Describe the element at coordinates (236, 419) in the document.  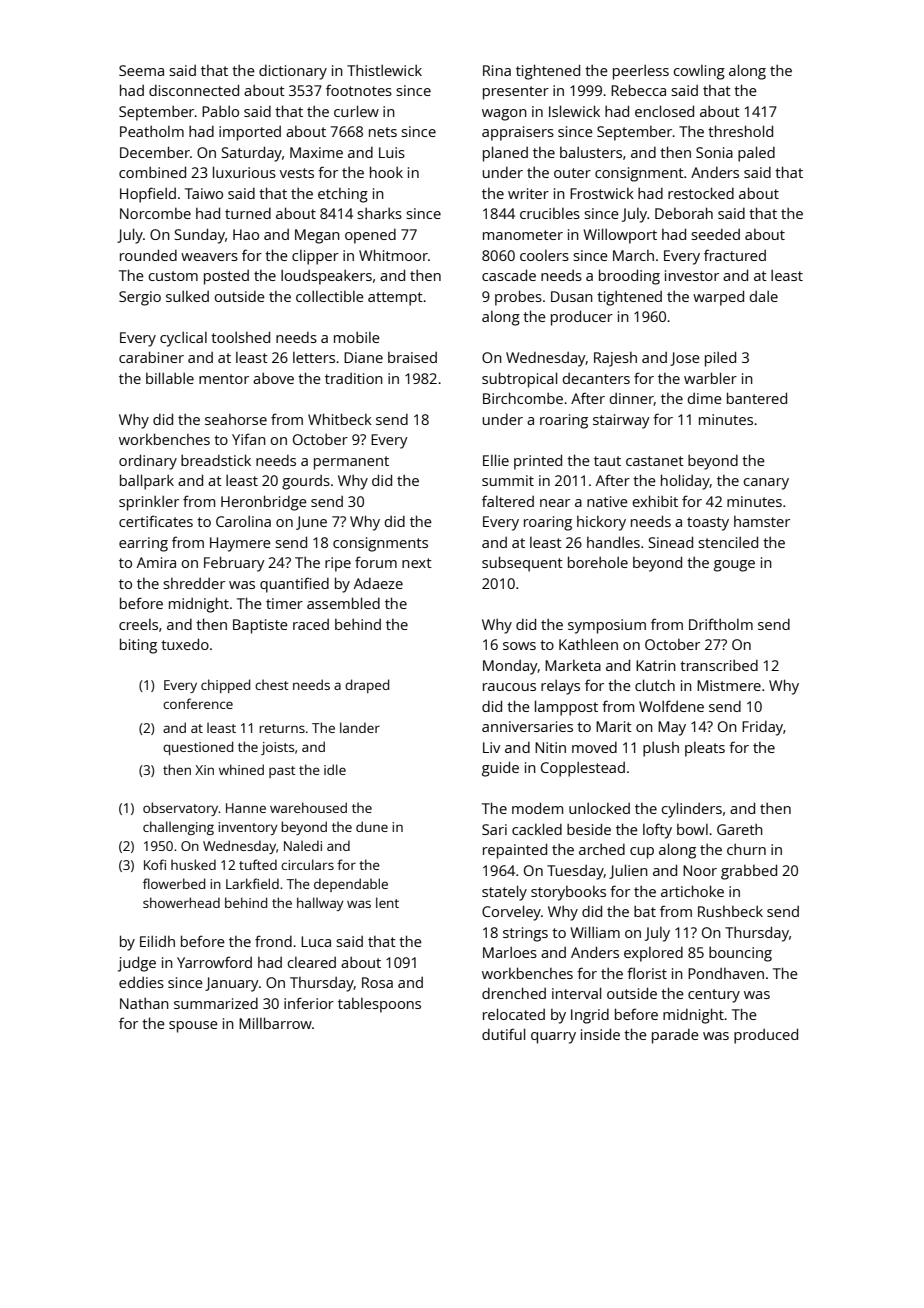
I see `seahorse` at that location.
